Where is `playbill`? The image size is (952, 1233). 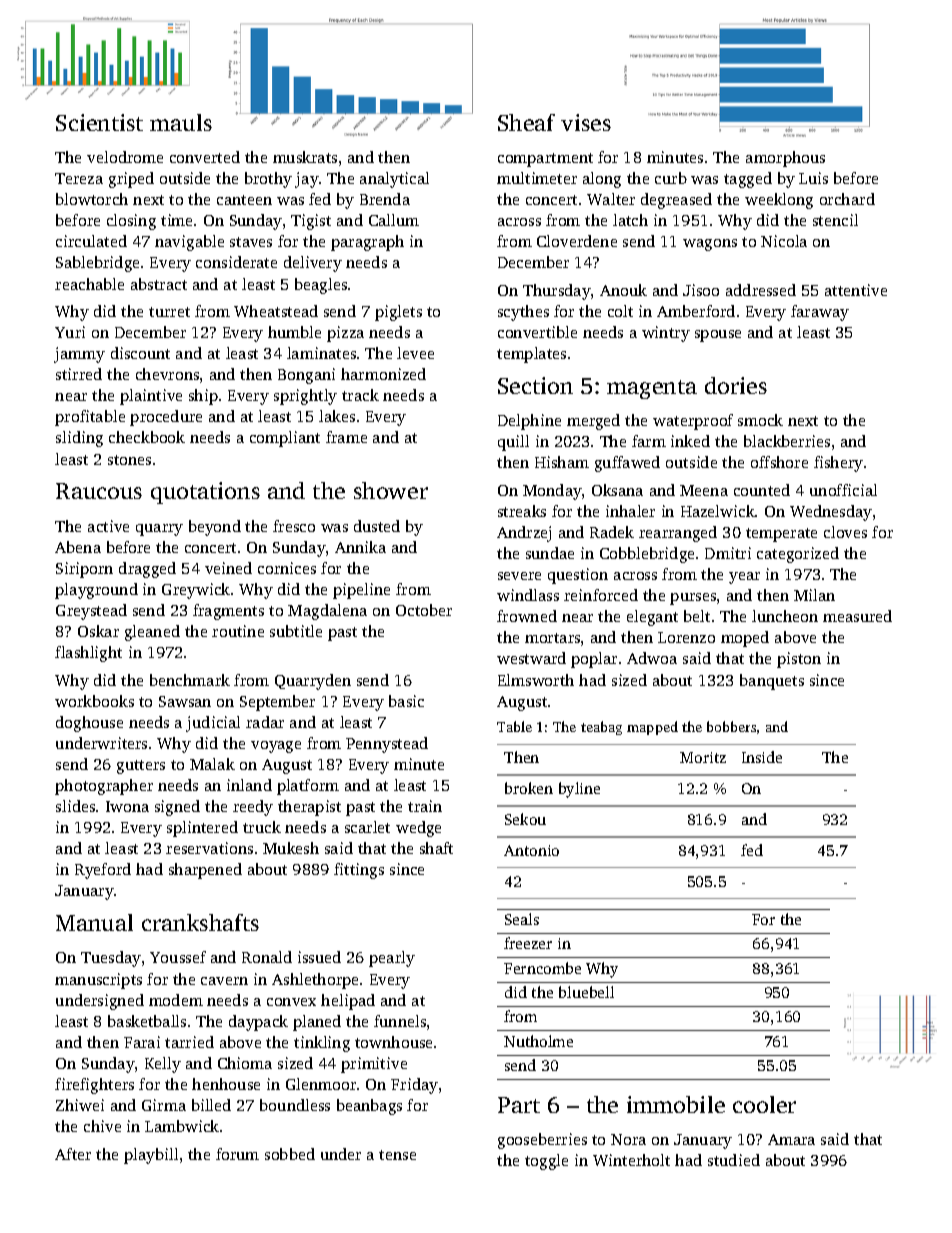 playbill is located at coordinates (151, 1156).
